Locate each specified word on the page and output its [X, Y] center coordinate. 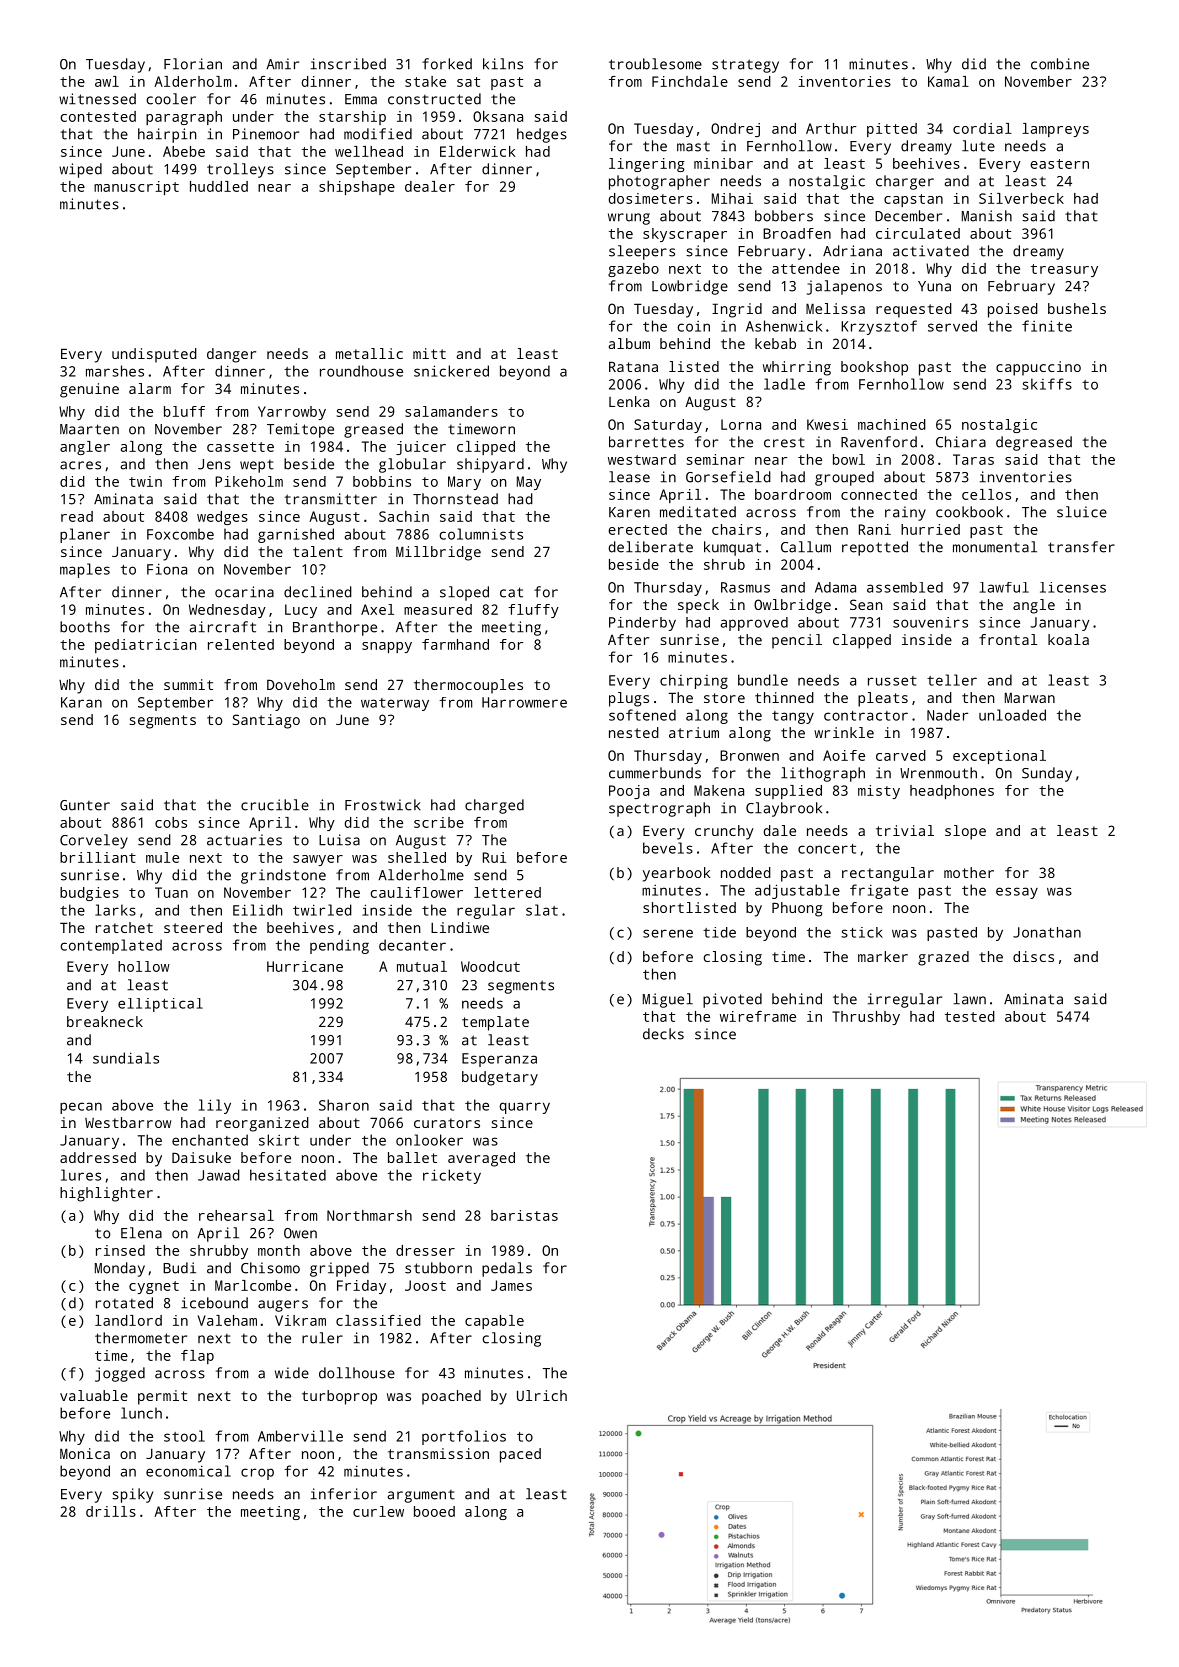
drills [111, 1511]
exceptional [999, 757]
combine [1060, 64]
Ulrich [542, 1395]
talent [318, 551]
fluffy [533, 611]
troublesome [655, 64]
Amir [282, 64]
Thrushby [866, 1018]
